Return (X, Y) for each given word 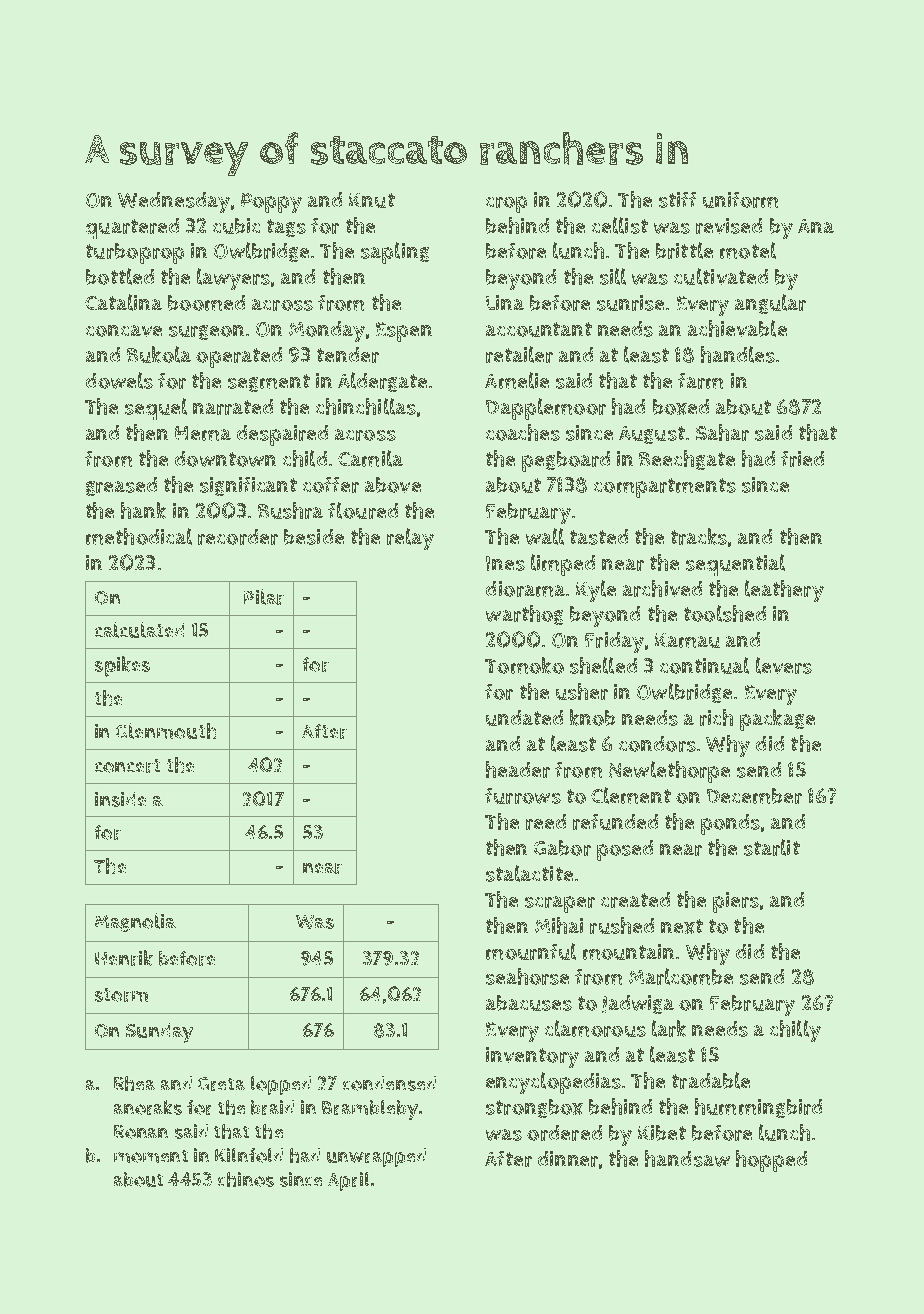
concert (127, 766)
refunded (615, 822)
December (754, 796)
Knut (372, 200)
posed (625, 850)
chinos (246, 1179)
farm (700, 381)
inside (120, 799)
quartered (132, 228)
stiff (677, 200)
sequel (156, 409)
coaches (523, 432)
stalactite (529, 873)
